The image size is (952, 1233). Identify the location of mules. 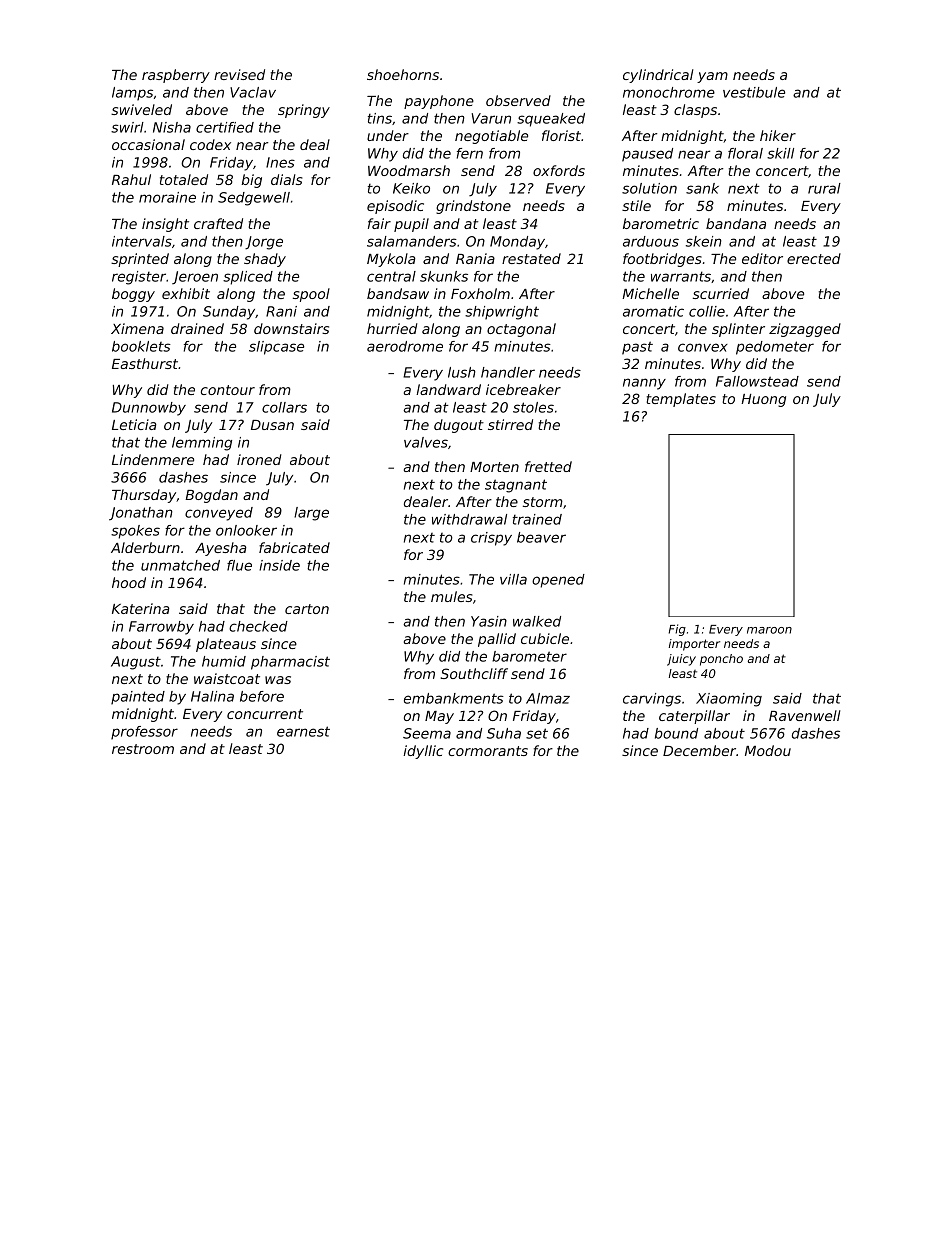
(451, 596).
